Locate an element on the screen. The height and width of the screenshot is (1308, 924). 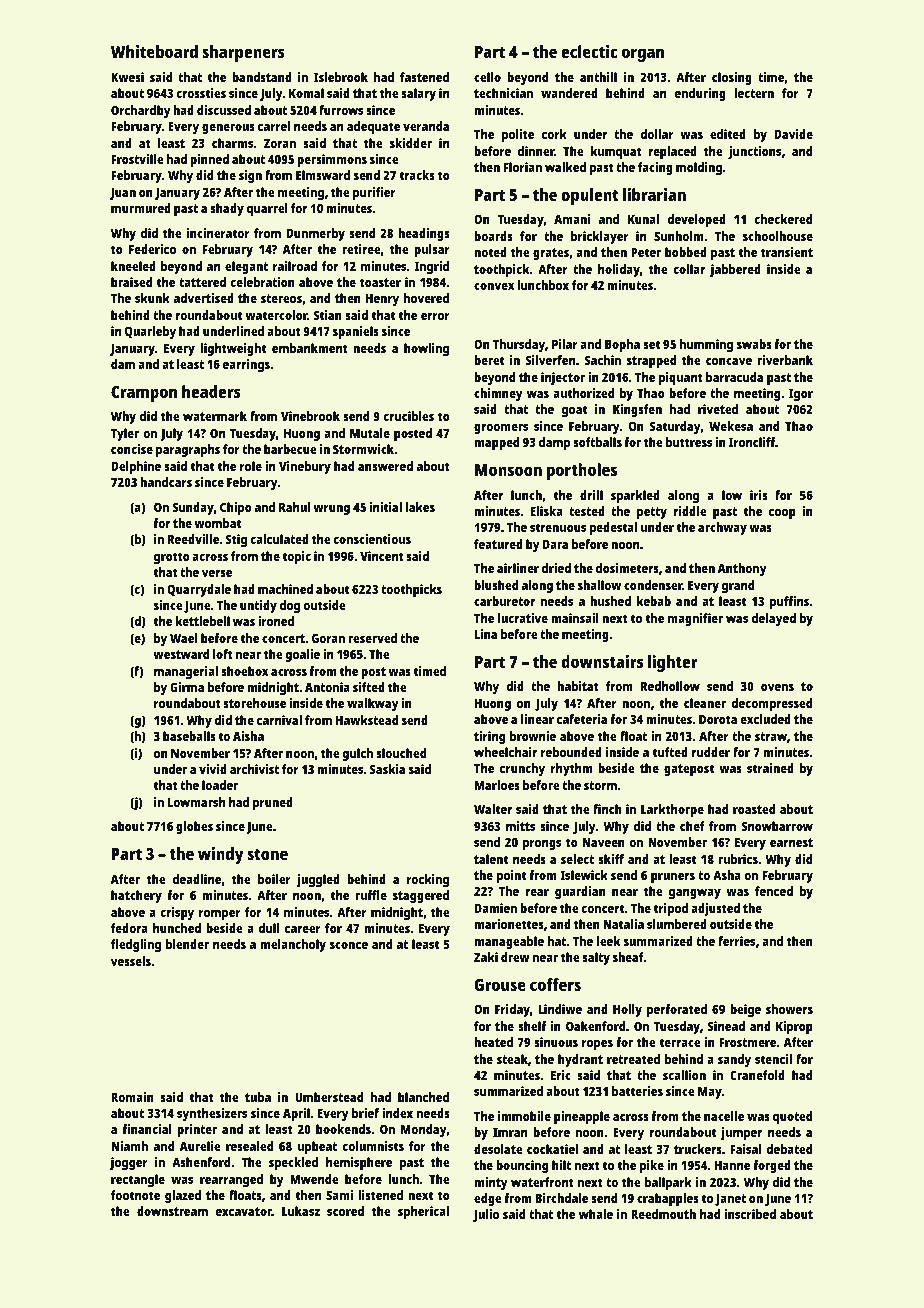
handcars is located at coordinates (166, 482).
